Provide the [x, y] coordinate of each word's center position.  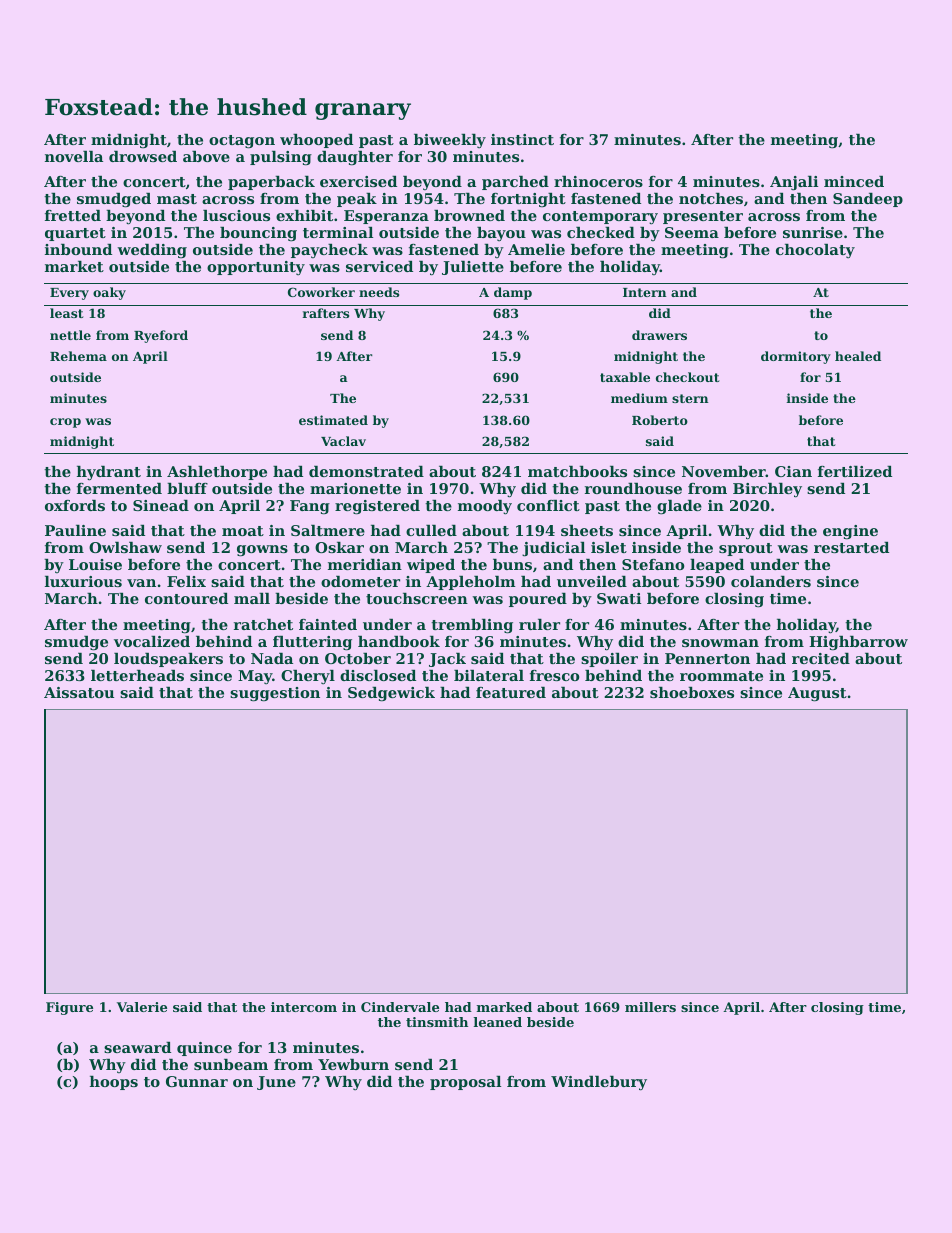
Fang [310, 507]
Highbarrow [858, 643]
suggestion [275, 694]
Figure [69, 1008]
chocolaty [815, 251]
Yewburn [353, 1064]
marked [504, 1007]
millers [650, 1007]
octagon [242, 142]
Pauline [75, 530]
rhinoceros [598, 181]
